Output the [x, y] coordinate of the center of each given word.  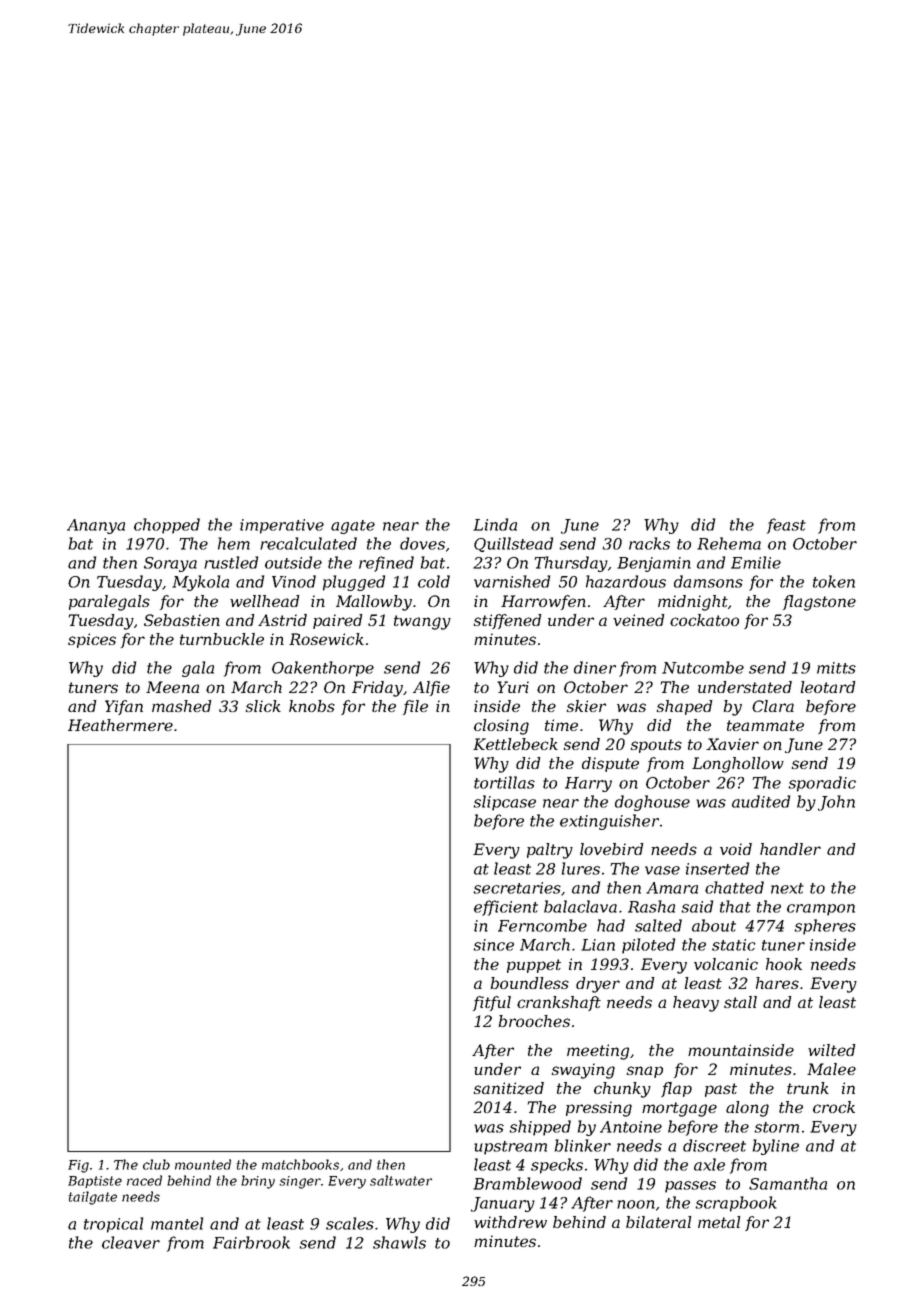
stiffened [508, 621]
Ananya [96, 526]
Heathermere [120, 725]
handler [790, 849]
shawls [399, 1242]
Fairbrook [251, 1242]
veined [639, 620]
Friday [377, 689]
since [493, 945]
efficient [506, 908]
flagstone [819, 603]
